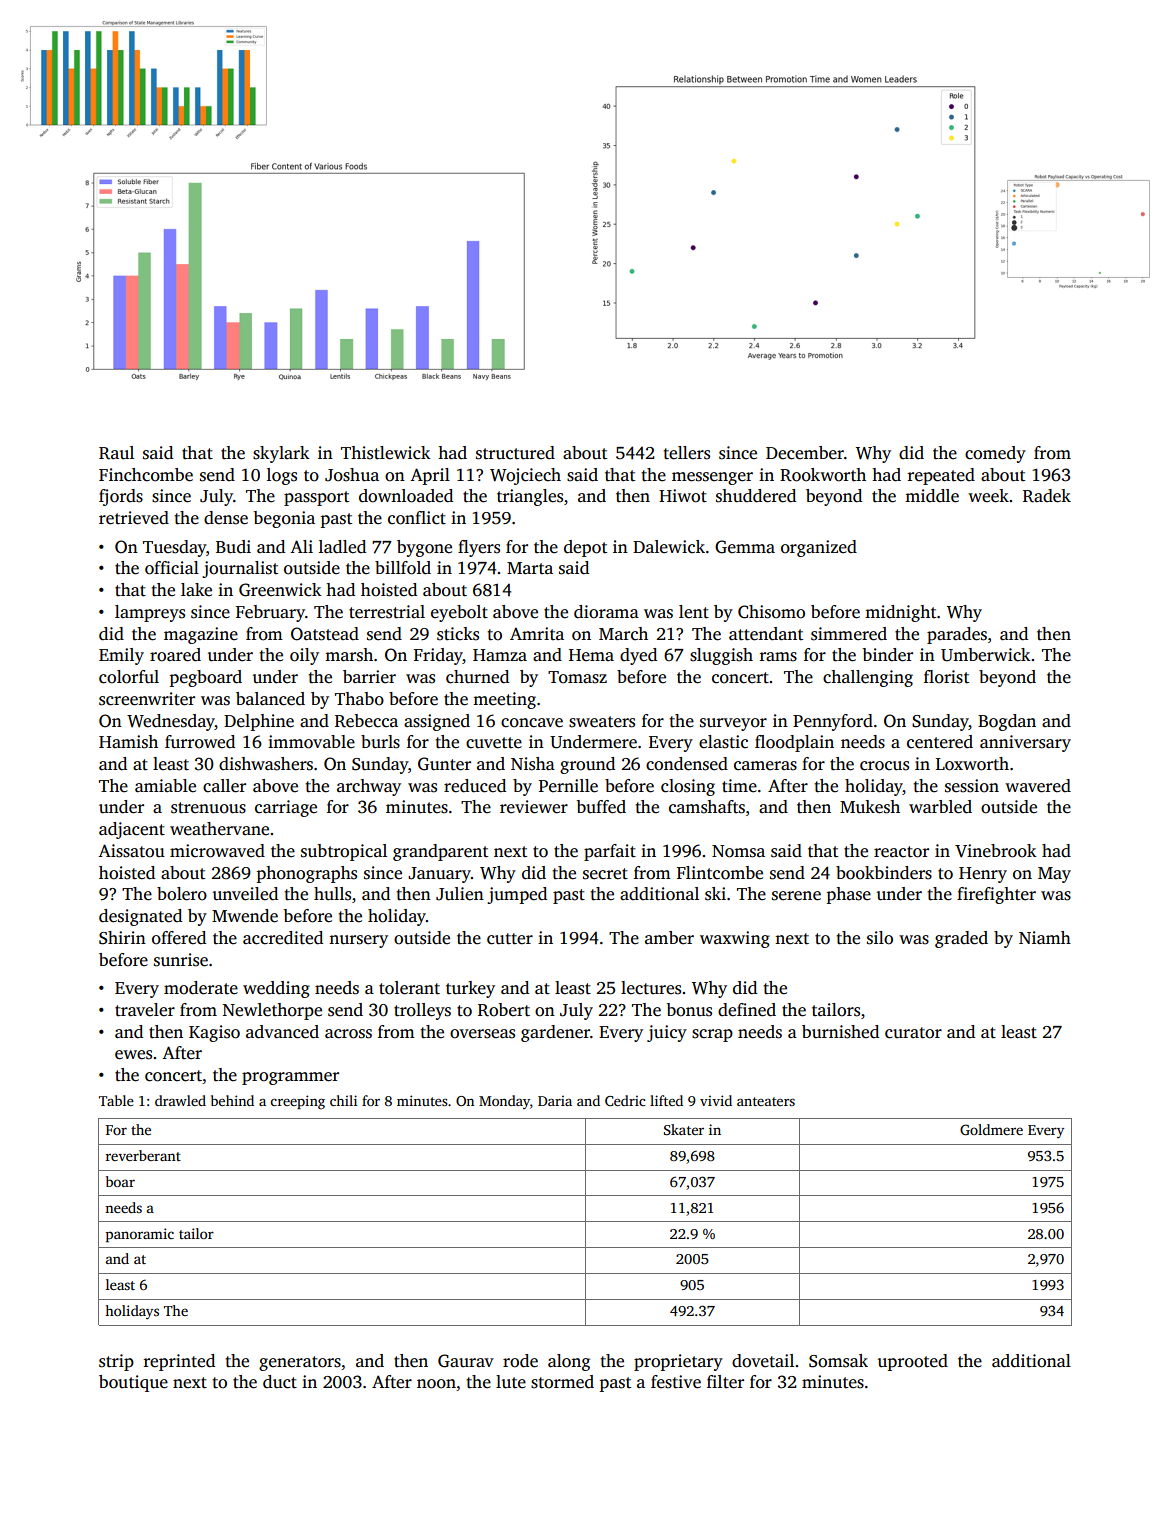 The image size is (1170, 1514). What do you see at coordinates (530, 568) in the screenshot?
I see `Marta` at bounding box center [530, 568].
